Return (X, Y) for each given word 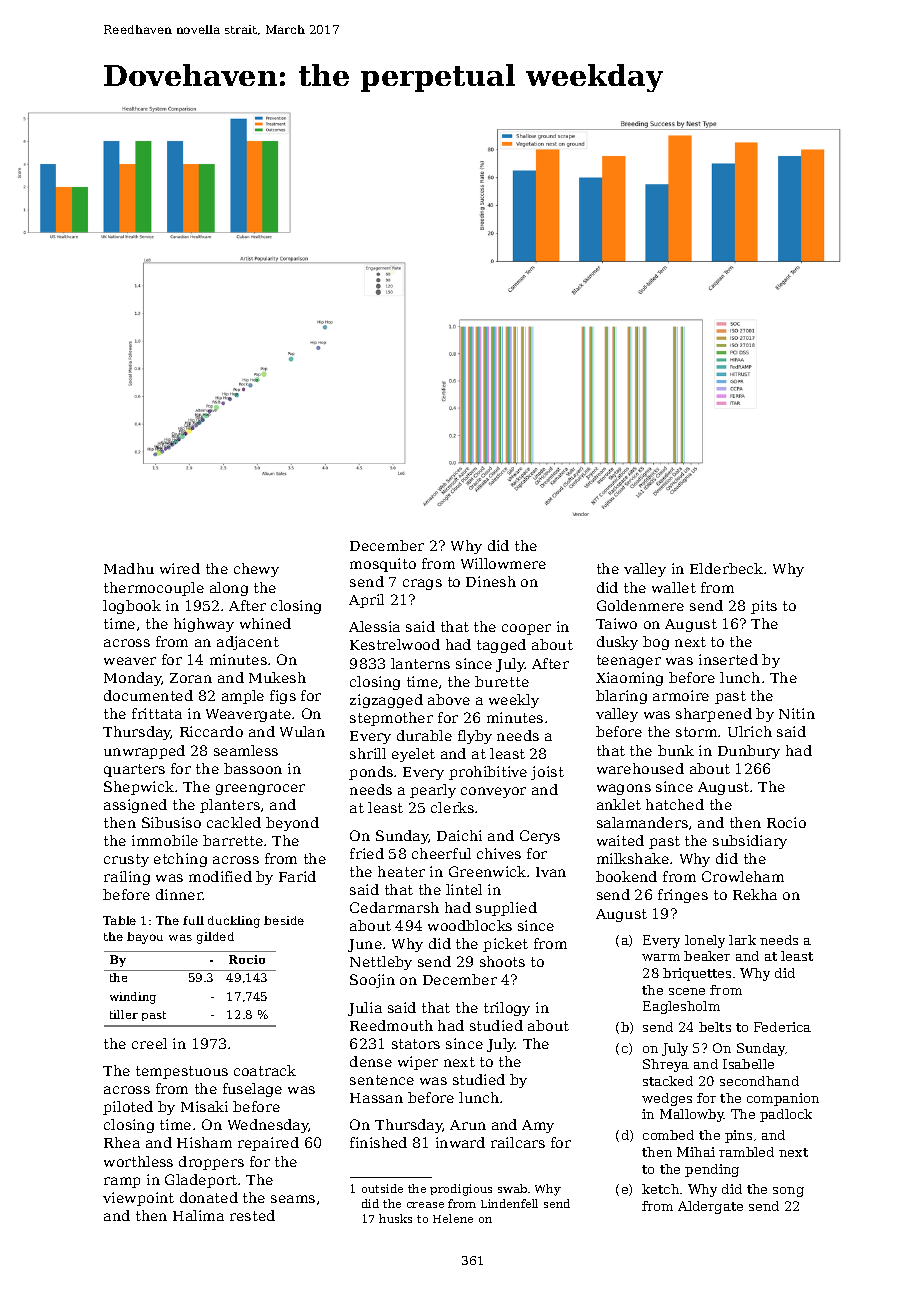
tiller (124, 1014)
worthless (138, 1161)
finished (378, 1142)
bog (656, 643)
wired (180, 568)
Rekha (755, 894)
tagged (501, 646)
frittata (157, 713)
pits (764, 607)
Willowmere (503, 563)
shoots (502, 961)
